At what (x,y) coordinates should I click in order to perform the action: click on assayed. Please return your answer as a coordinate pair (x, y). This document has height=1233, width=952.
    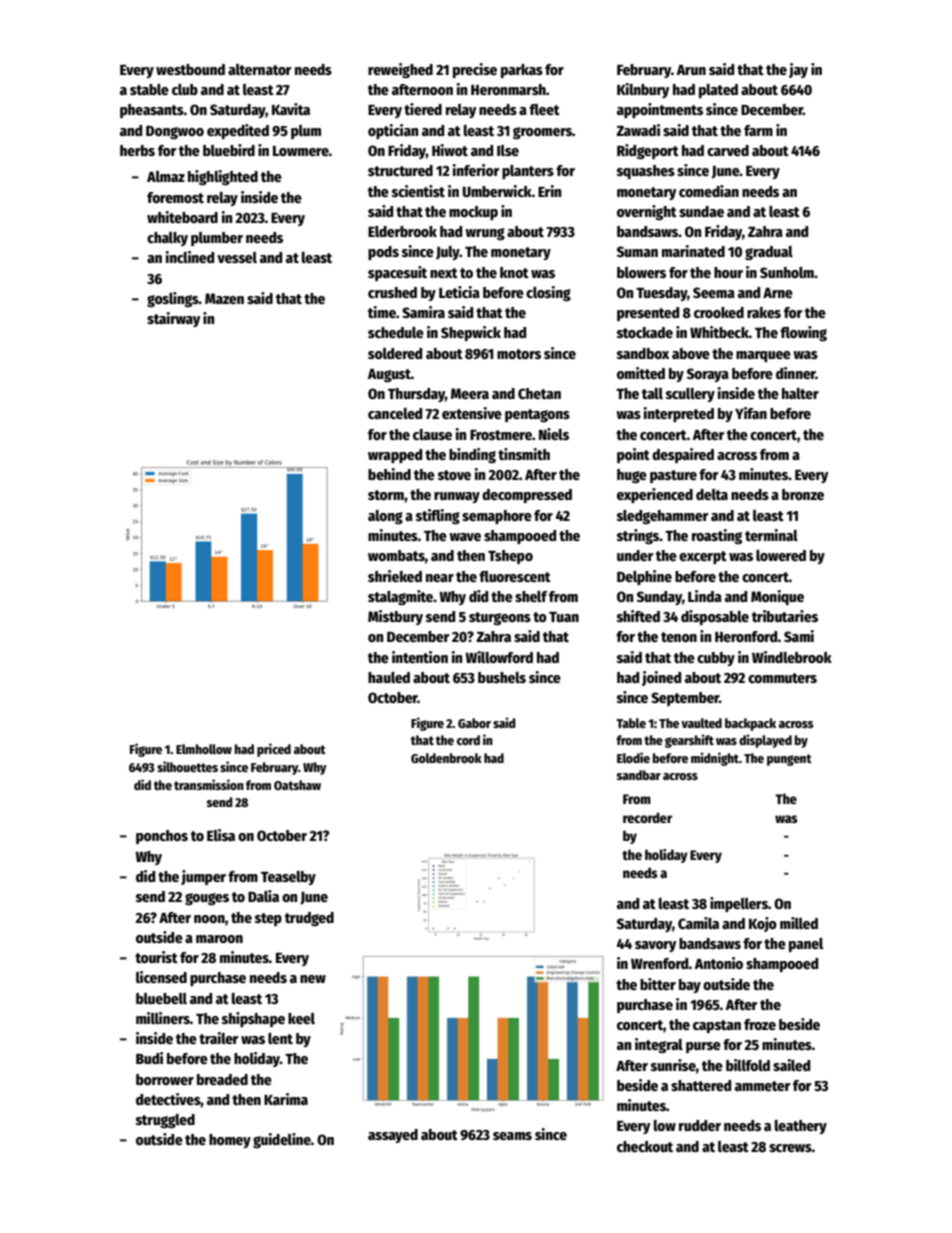
    Looking at the image, I should click on (393, 1136).
